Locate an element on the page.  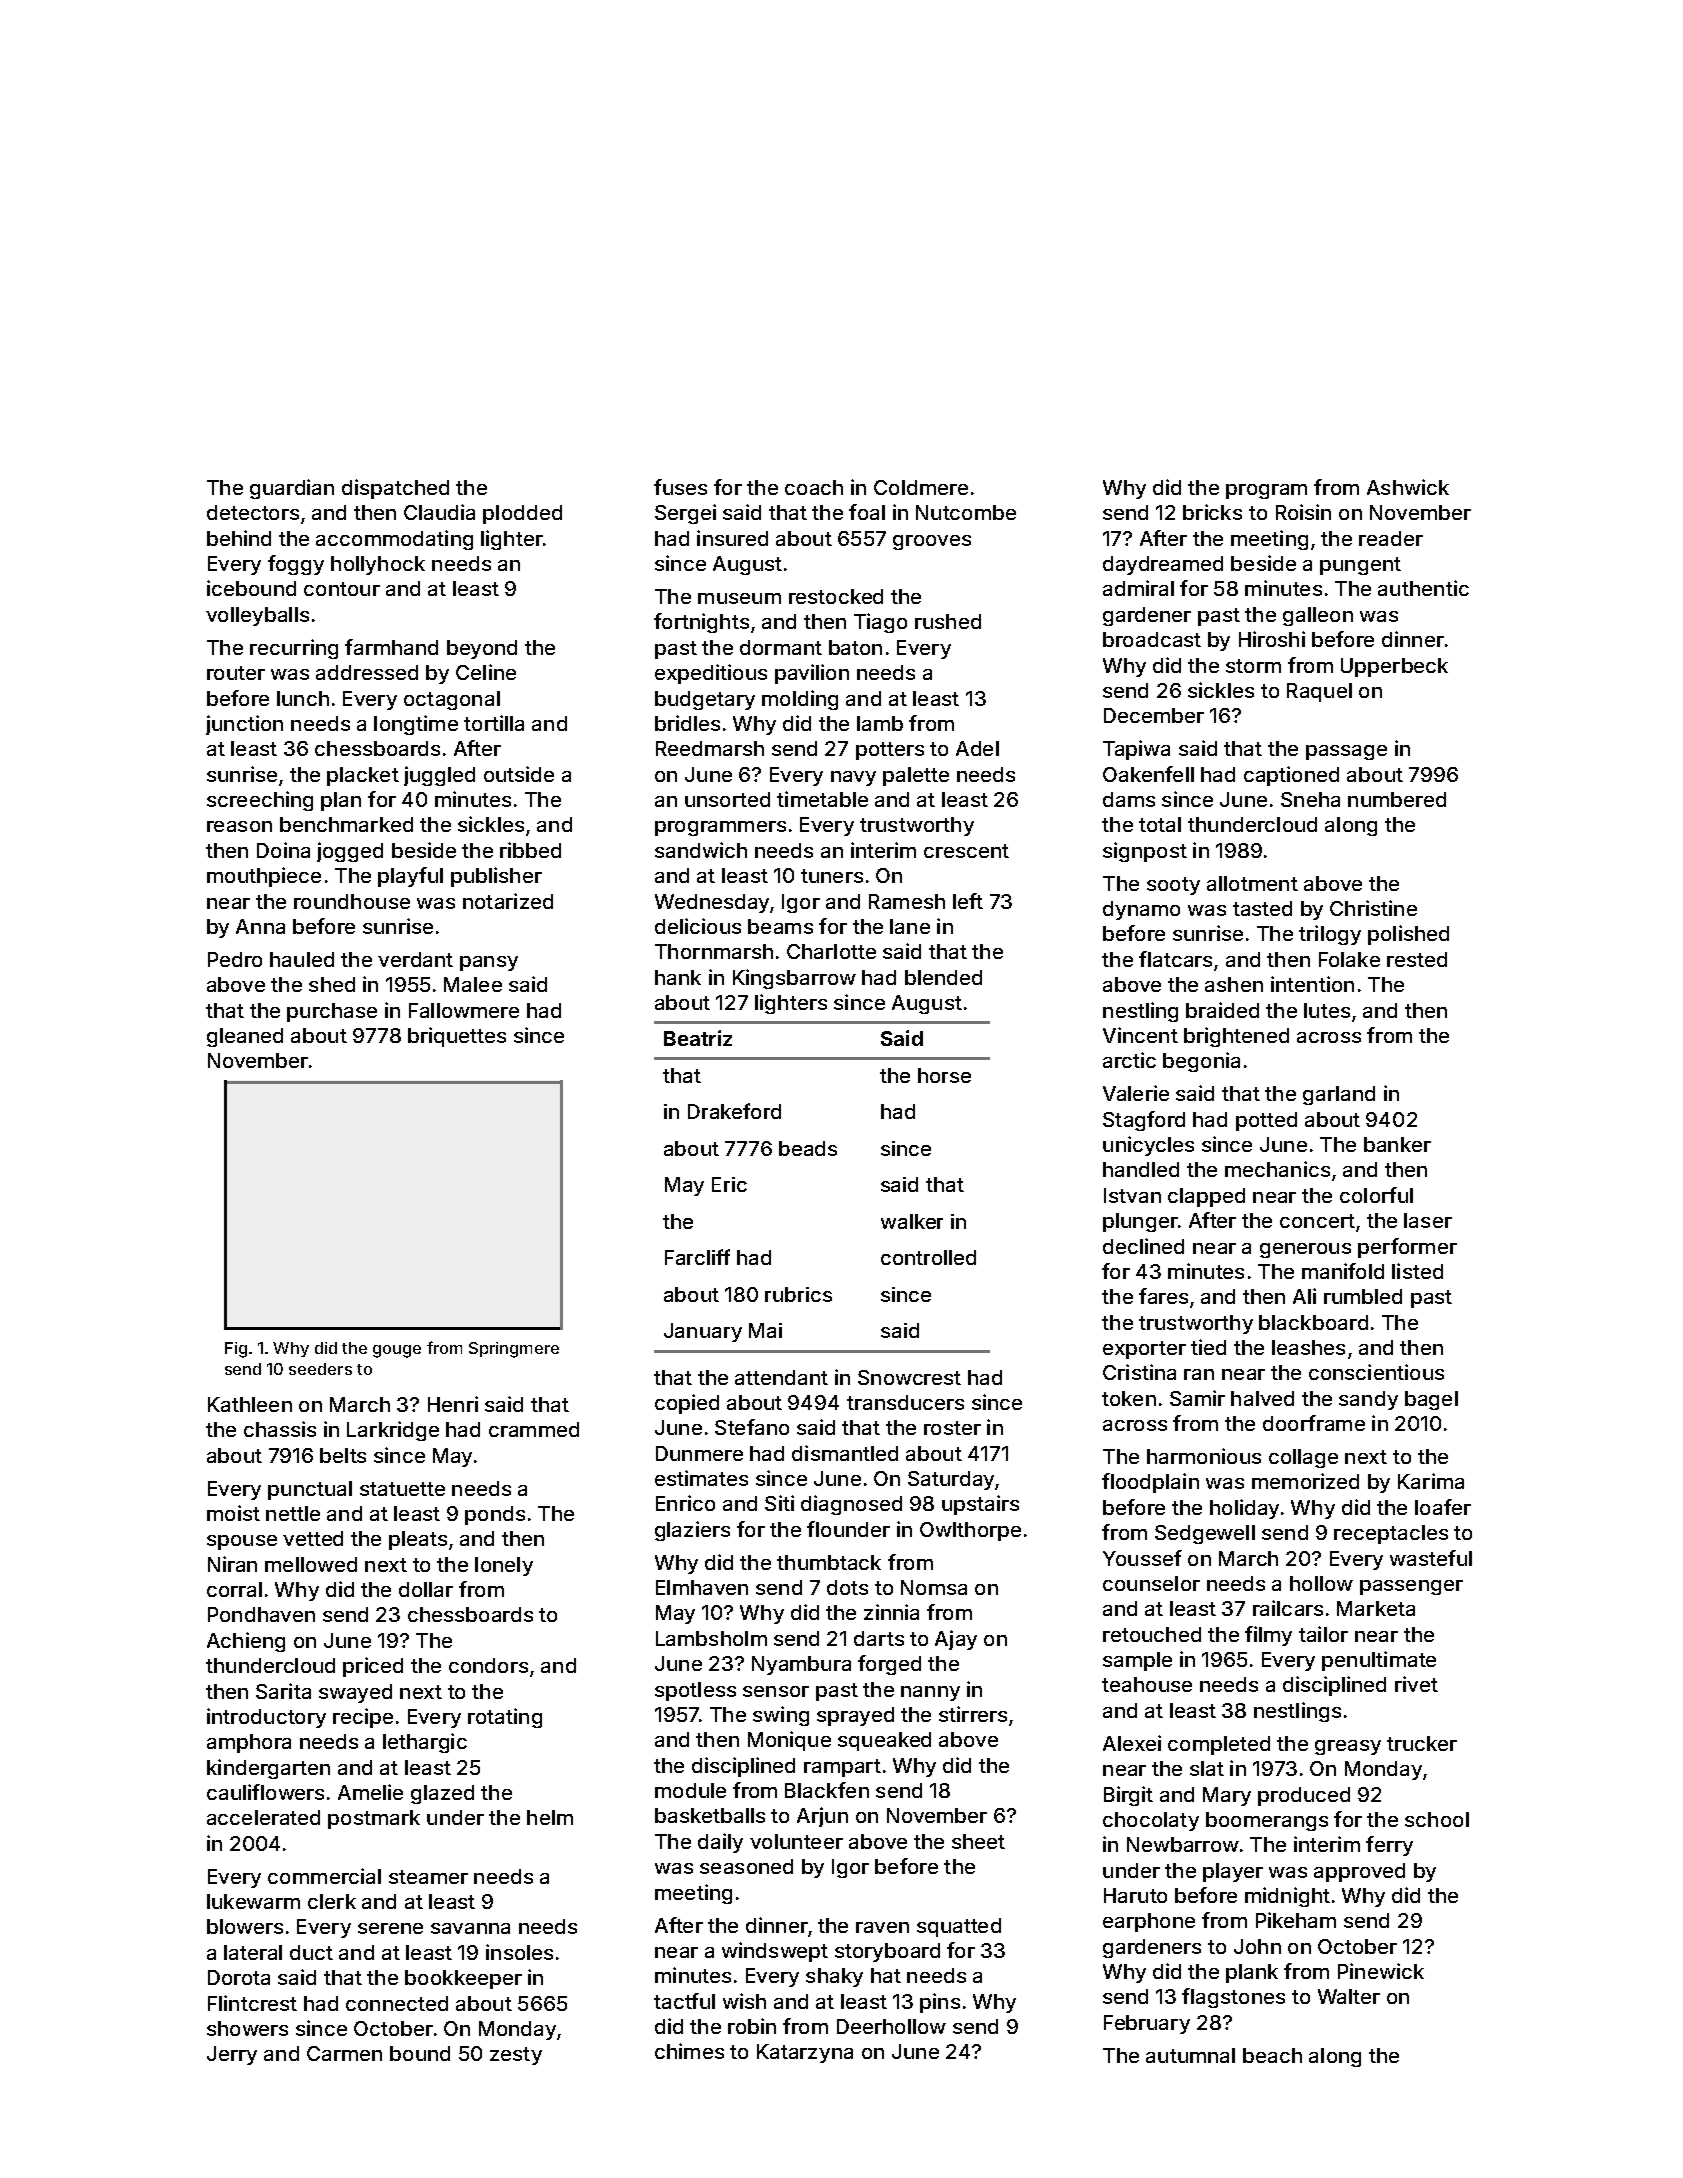
Ali is located at coordinates (1304, 1296).
